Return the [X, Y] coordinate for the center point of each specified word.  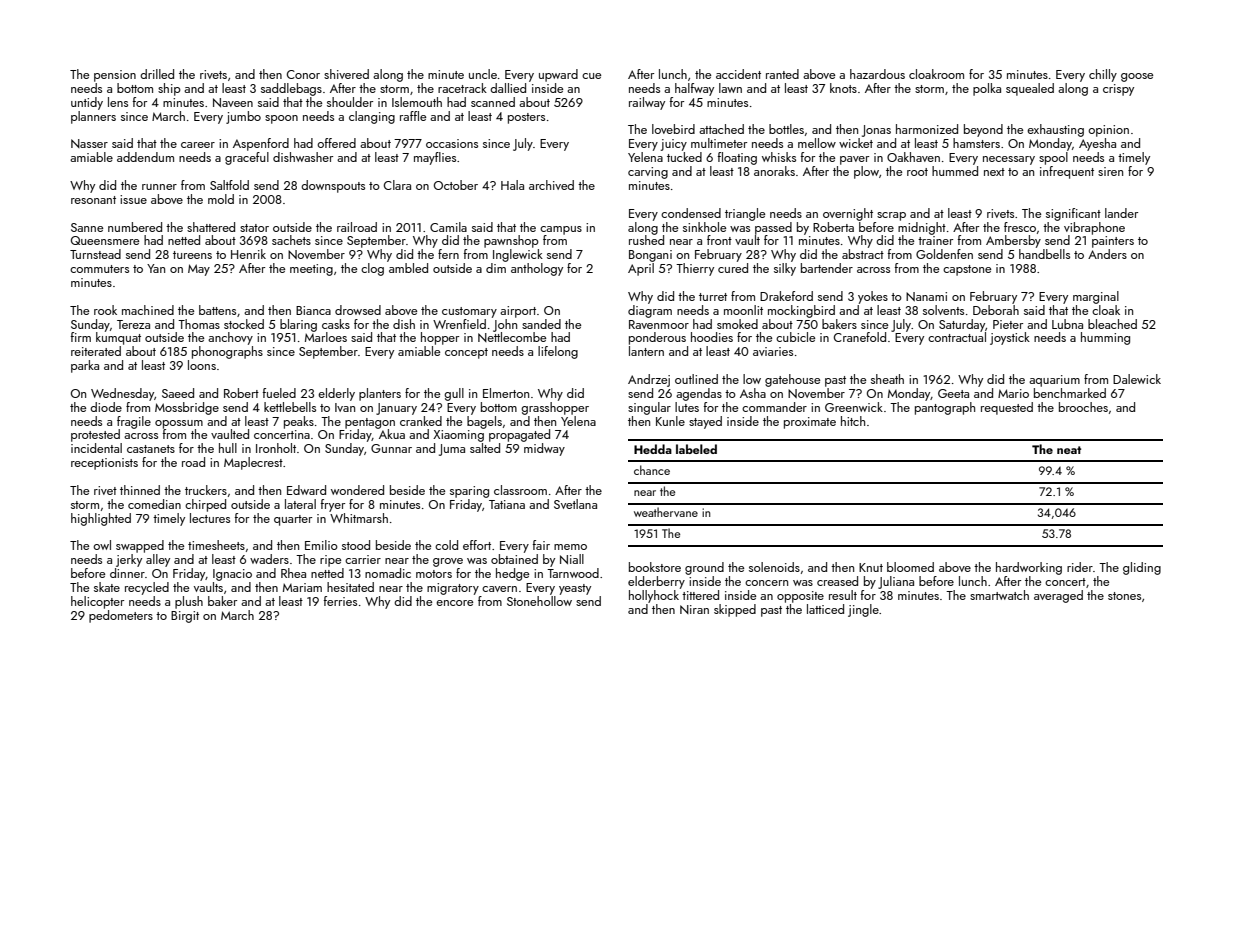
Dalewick [1137, 379]
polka [987, 89]
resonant [93, 200]
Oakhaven [913, 157]
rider [1080, 567]
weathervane [666, 512]
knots [843, 88]
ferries [340, 601]
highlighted [101, 519]
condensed [691, 213]
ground [704, 568]
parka [85, 366]
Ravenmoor [659, 324]
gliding [1142, 568]
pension [115, 76]
